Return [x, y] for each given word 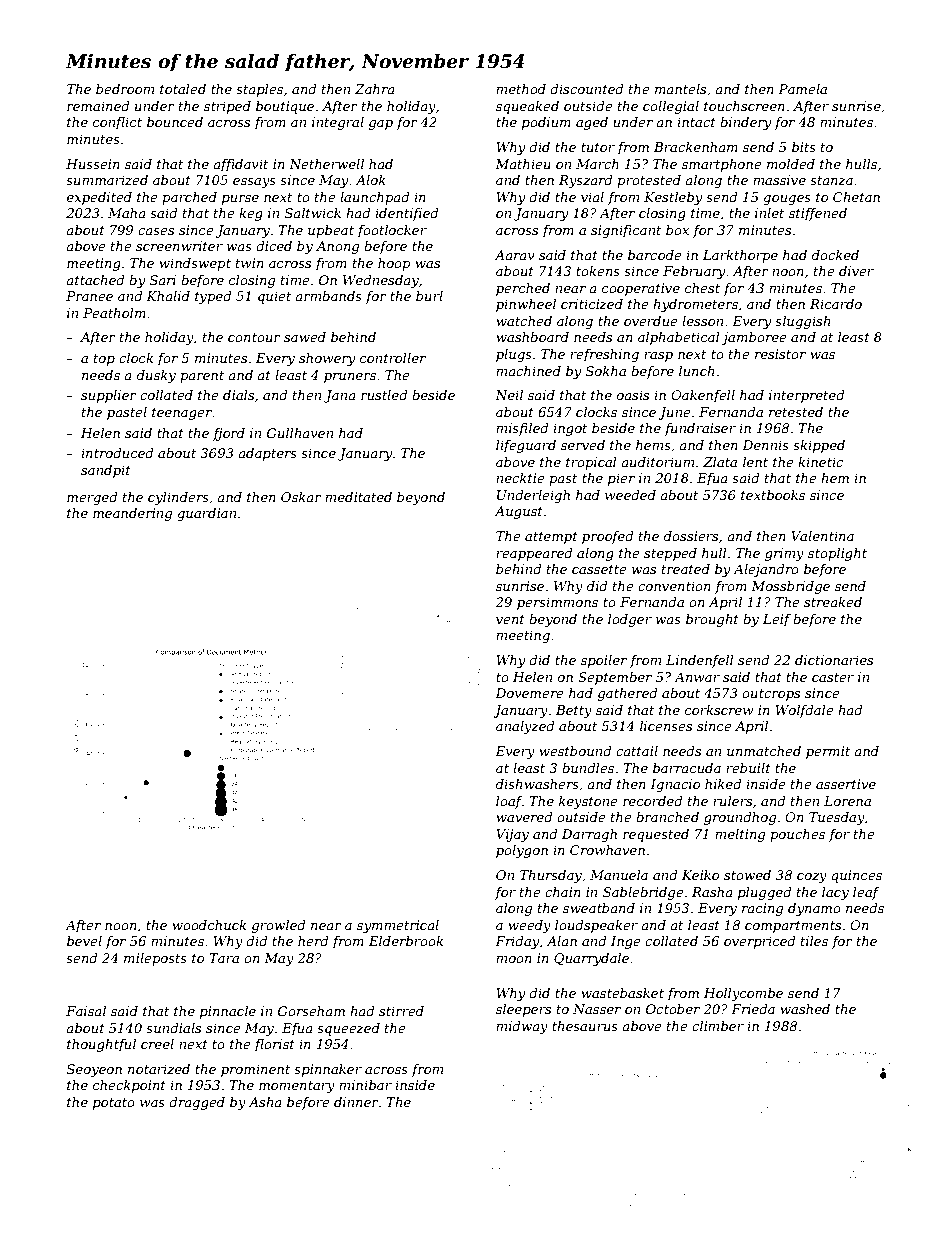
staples [259, 90]
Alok [371, 180]
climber [718, 1026]
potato [114, 1104]
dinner [356, 1102]
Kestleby [673, 198]
